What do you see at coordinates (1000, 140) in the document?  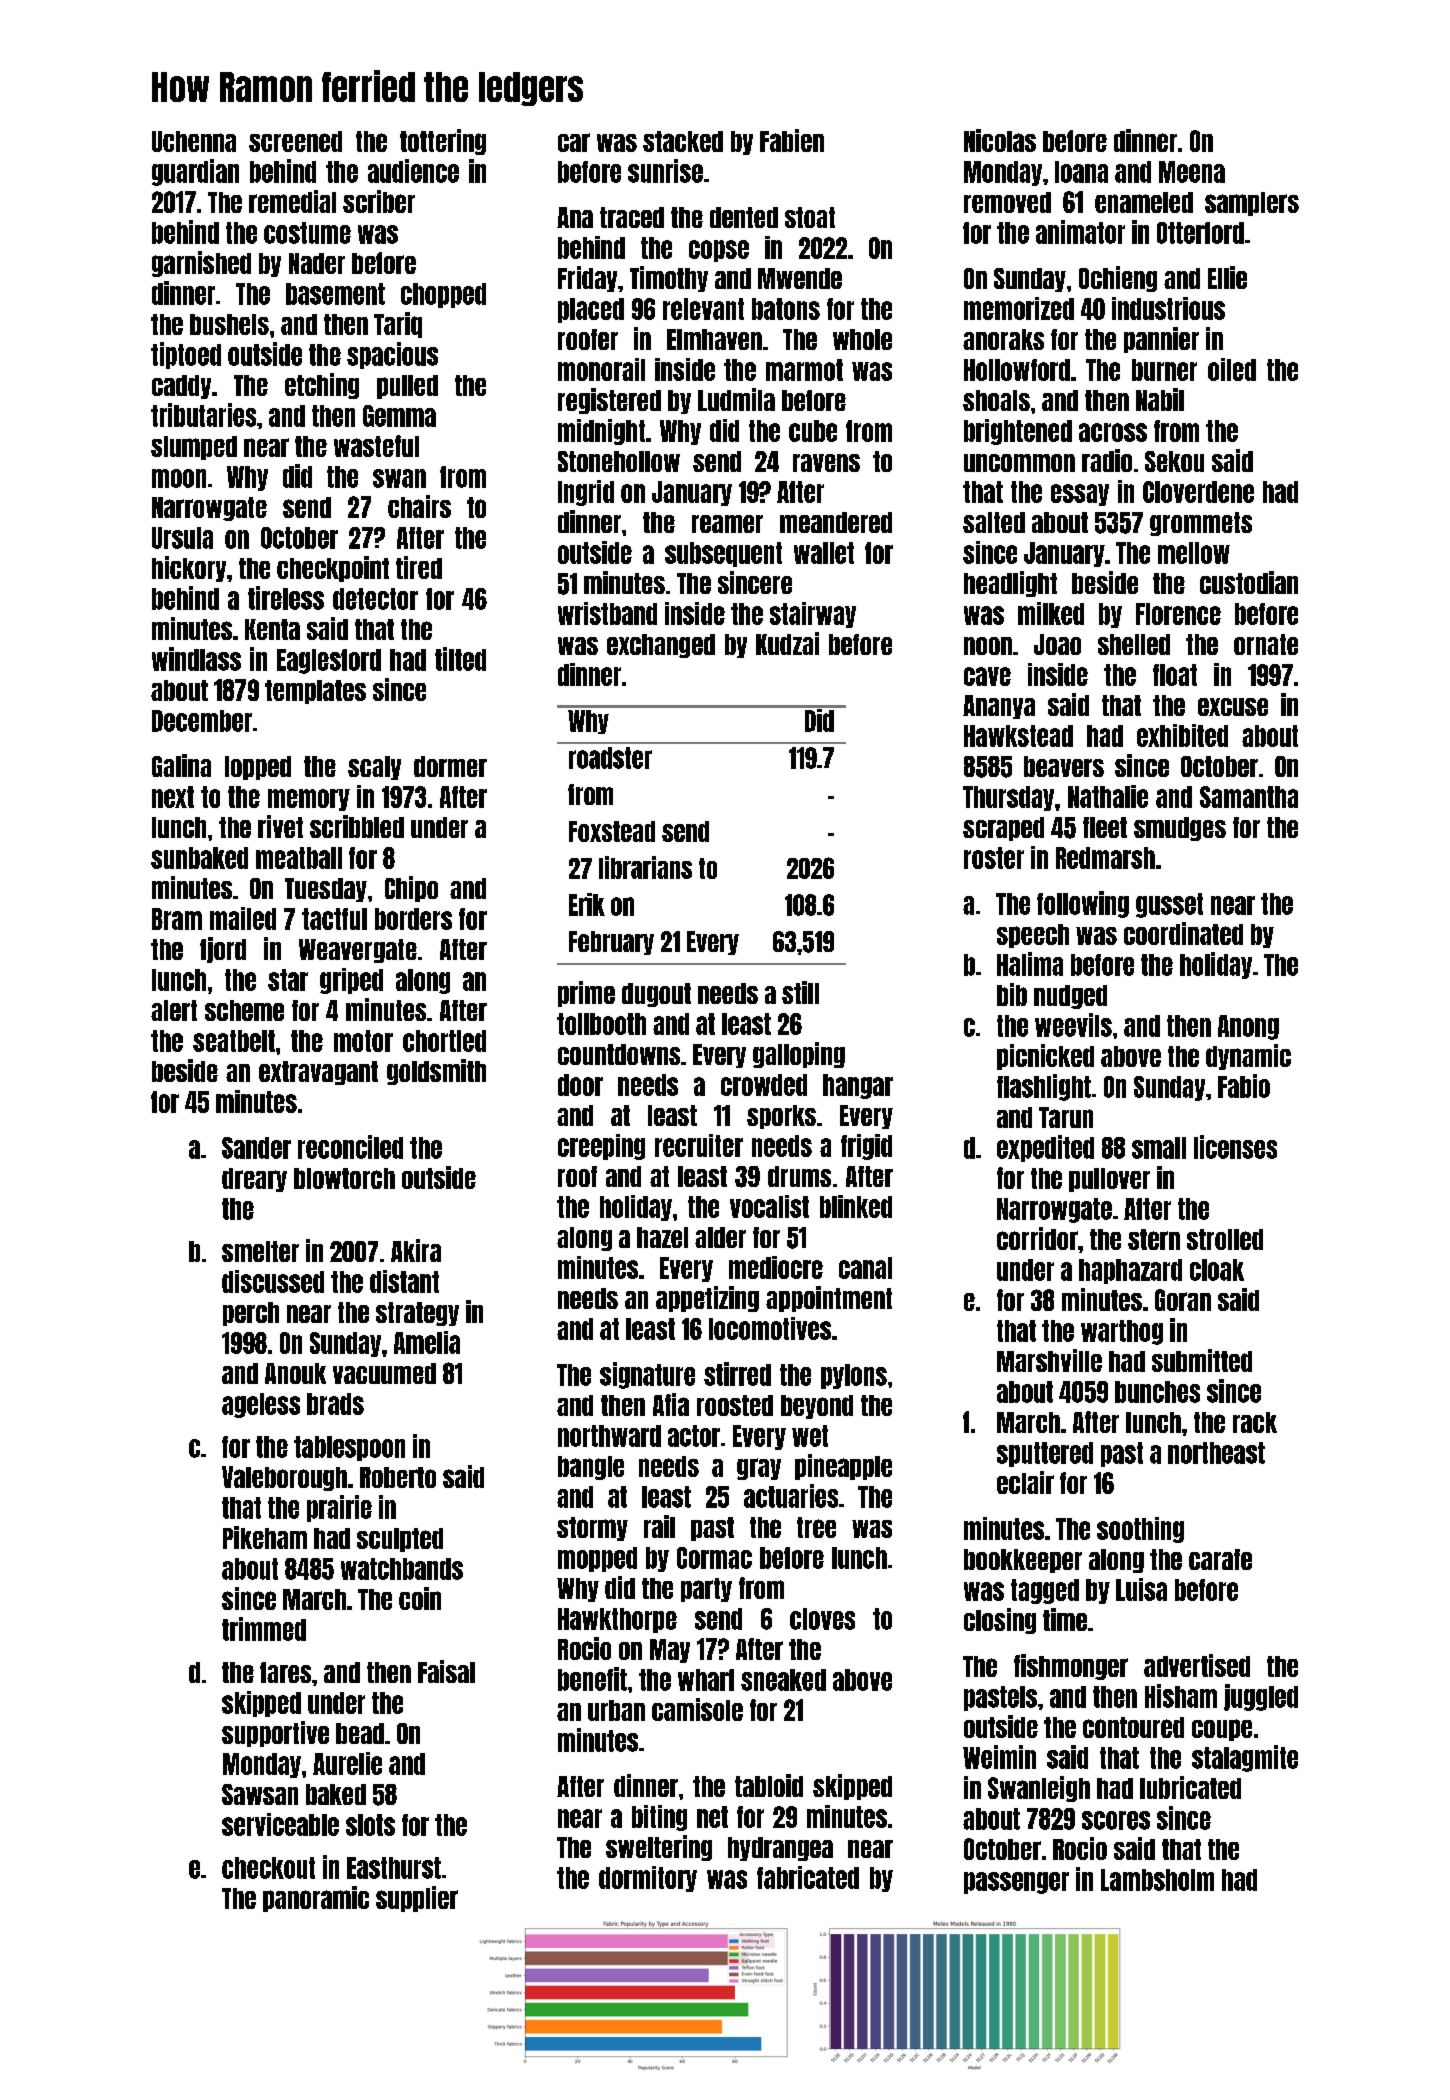 I see `Nicolas` at bounding box center [1000, 140].
